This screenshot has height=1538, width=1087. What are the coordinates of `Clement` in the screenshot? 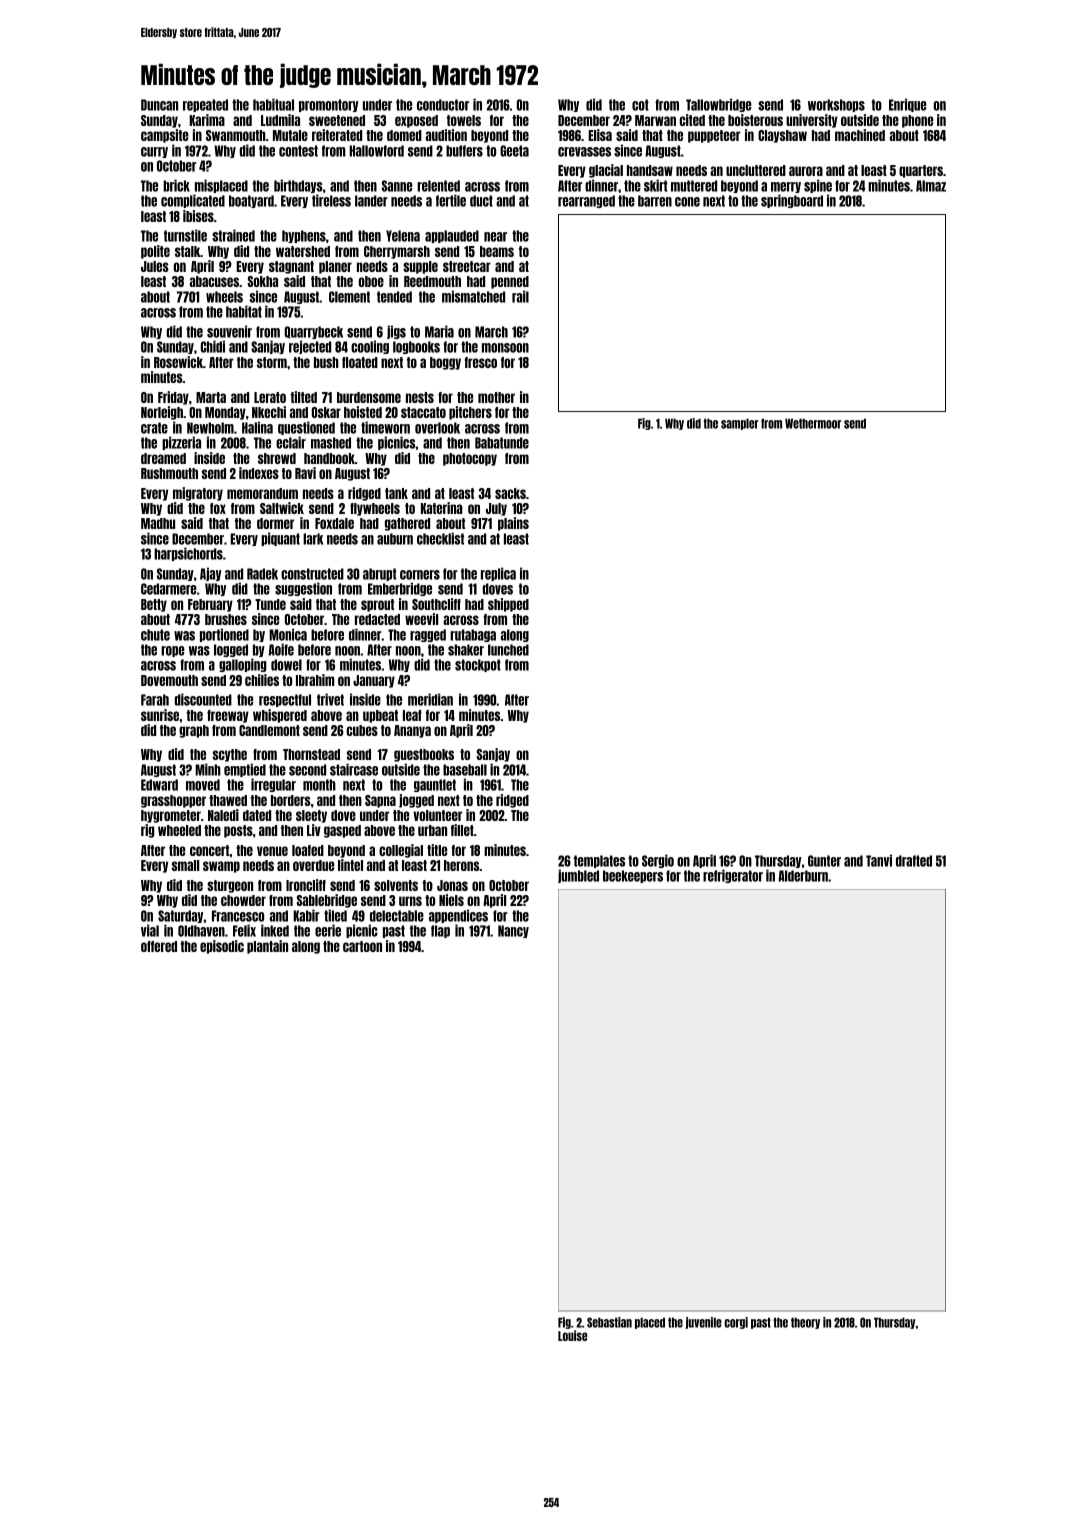 It's located at (349, 297).
